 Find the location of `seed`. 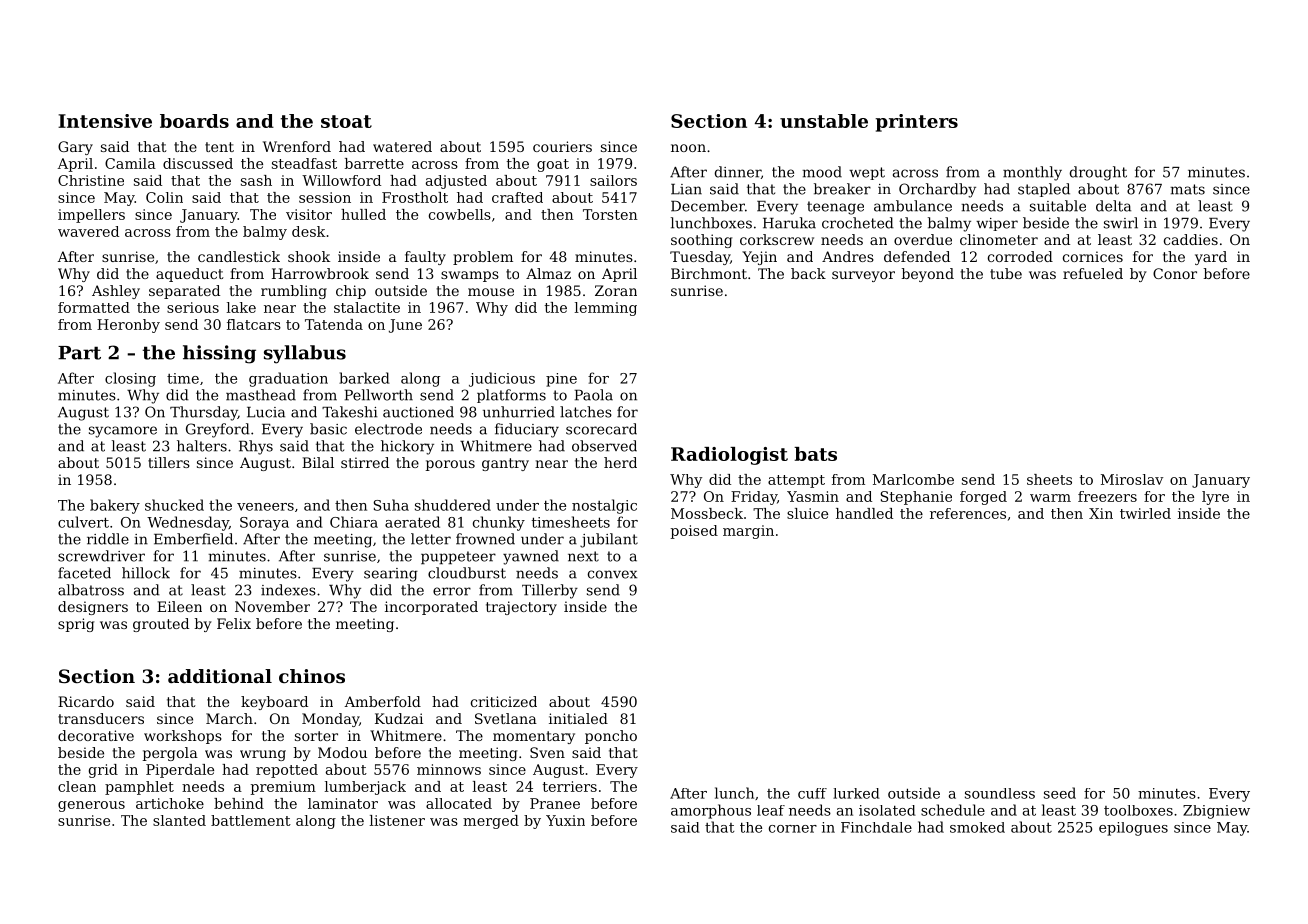

seed is located at coordinates (1060, 793).
